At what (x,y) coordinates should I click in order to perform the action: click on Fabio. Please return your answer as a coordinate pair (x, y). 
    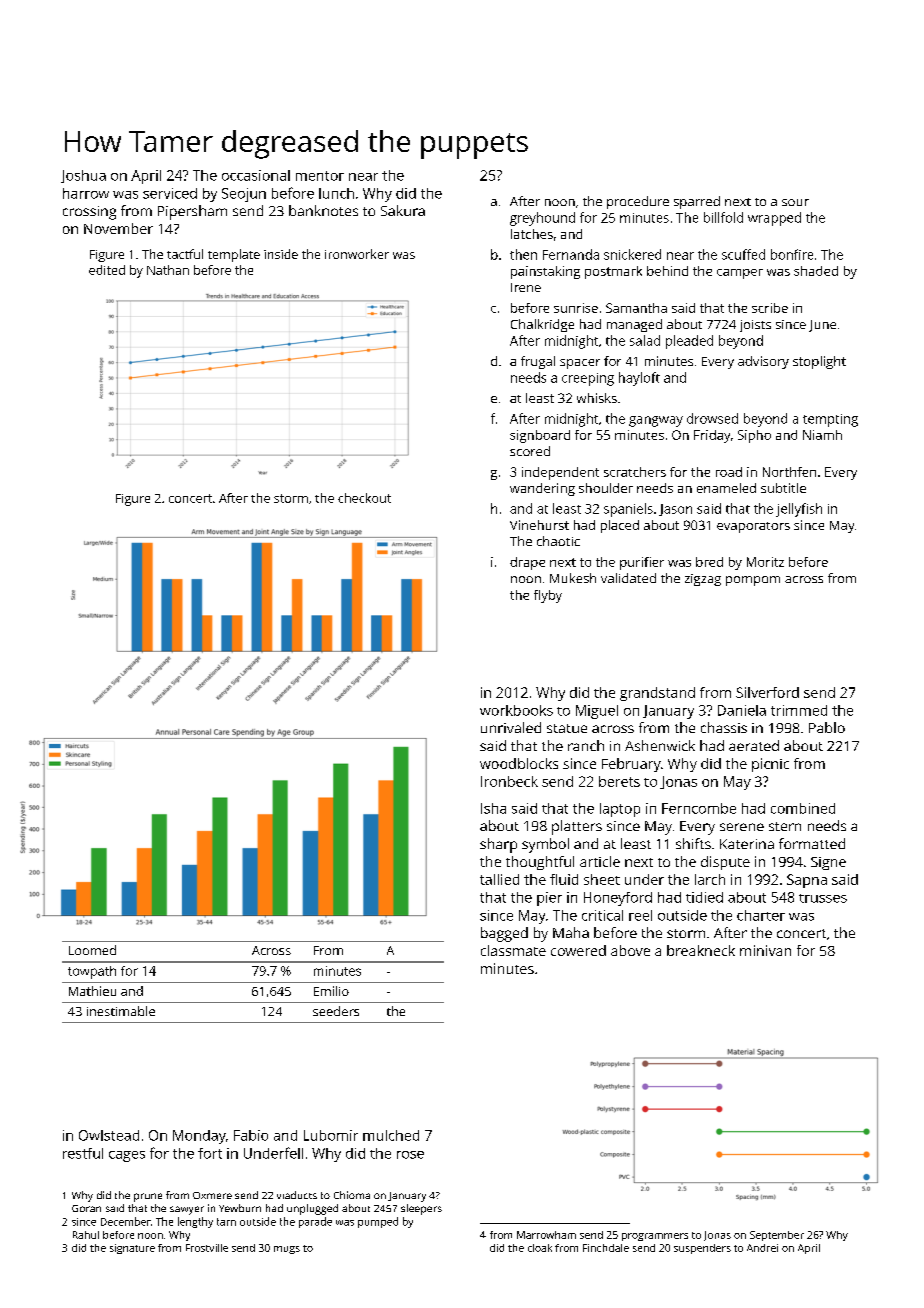
    Looking at the image, I should click on (251, 1135).
